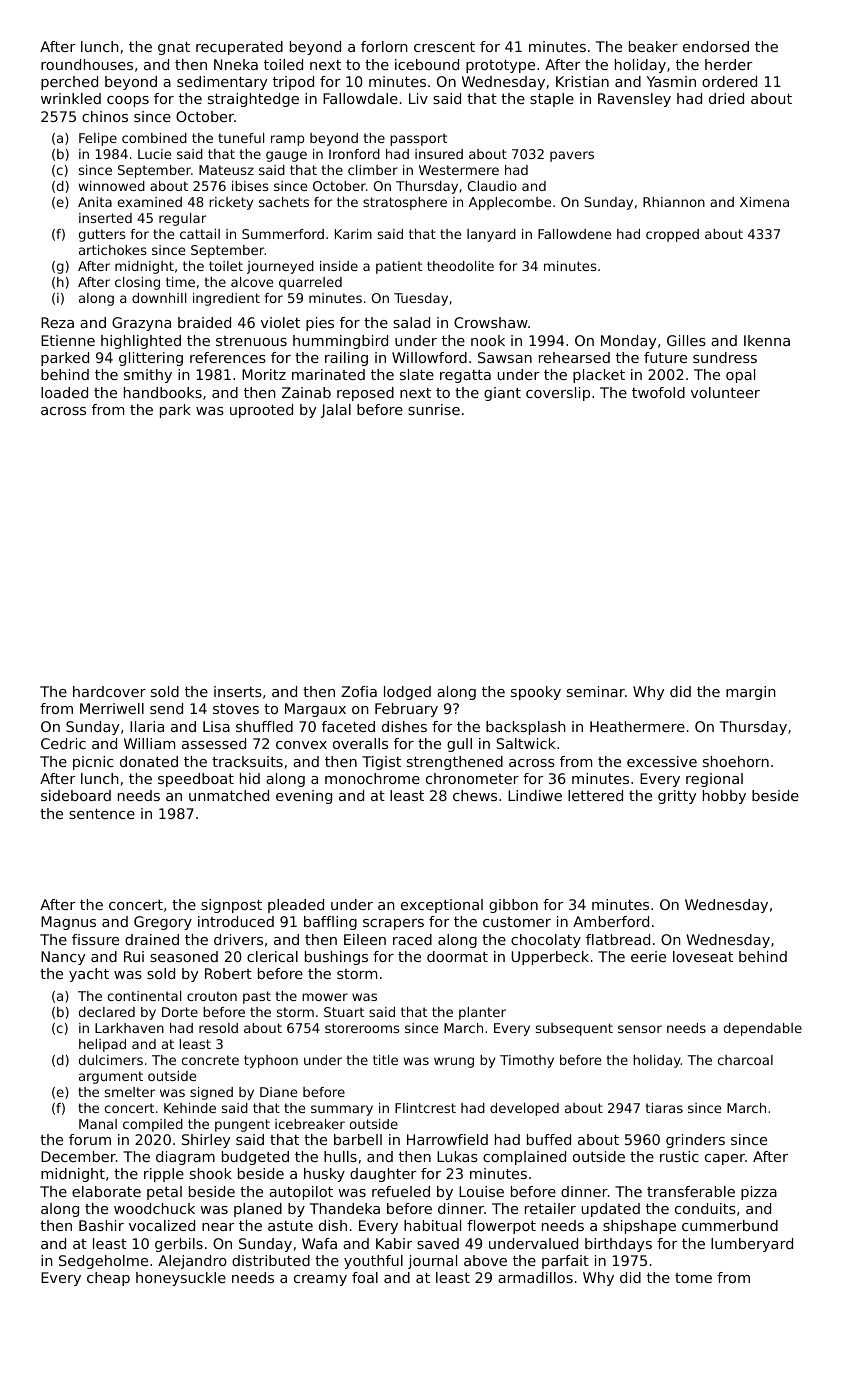 This image has width=849, height=1400. Describe the element at coordinates (653, 46) in the image. I see `beaker` at that location.
